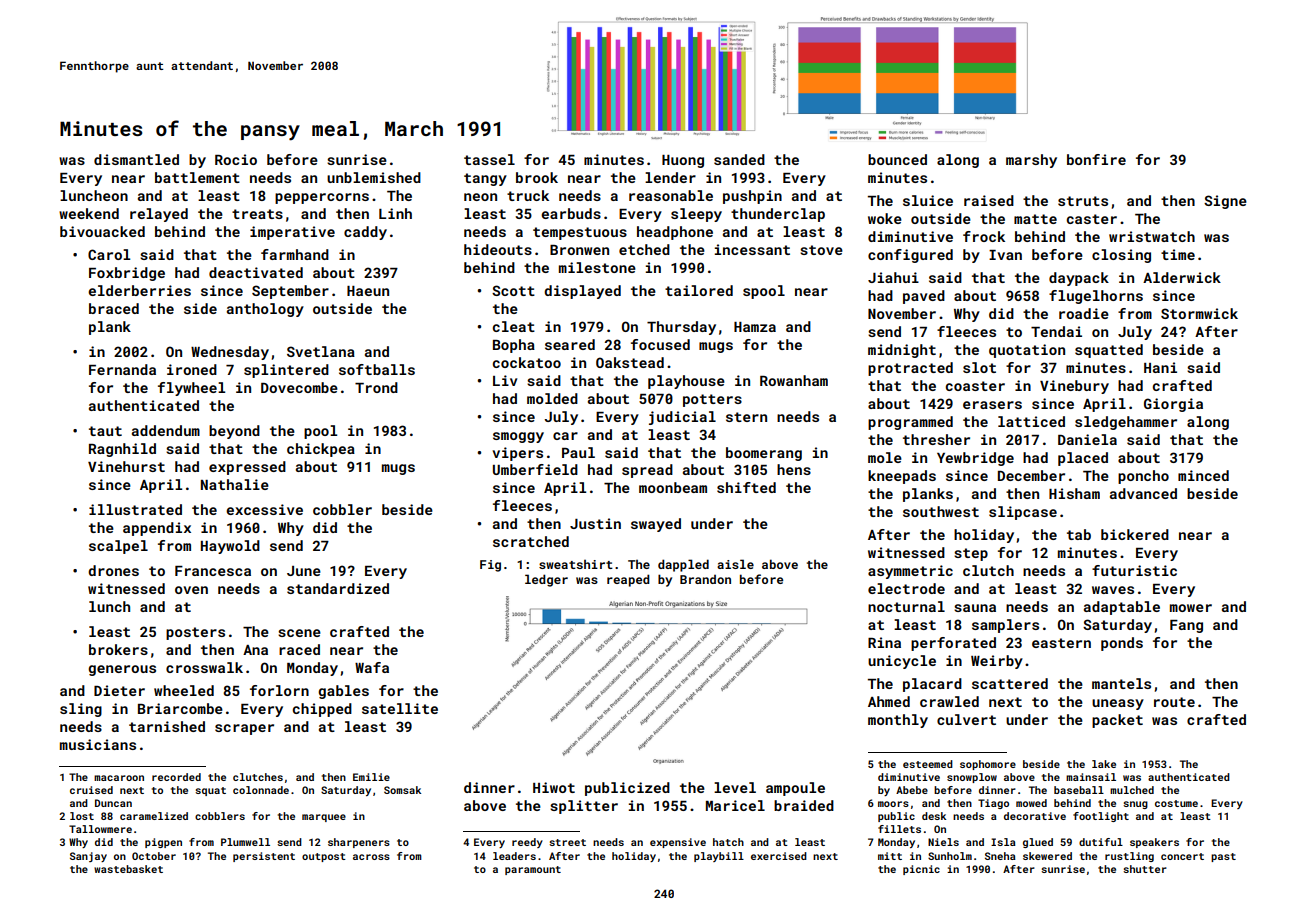  Describe the element at coordinates (1122, 644) in the image. I see `ponds` at that location.
